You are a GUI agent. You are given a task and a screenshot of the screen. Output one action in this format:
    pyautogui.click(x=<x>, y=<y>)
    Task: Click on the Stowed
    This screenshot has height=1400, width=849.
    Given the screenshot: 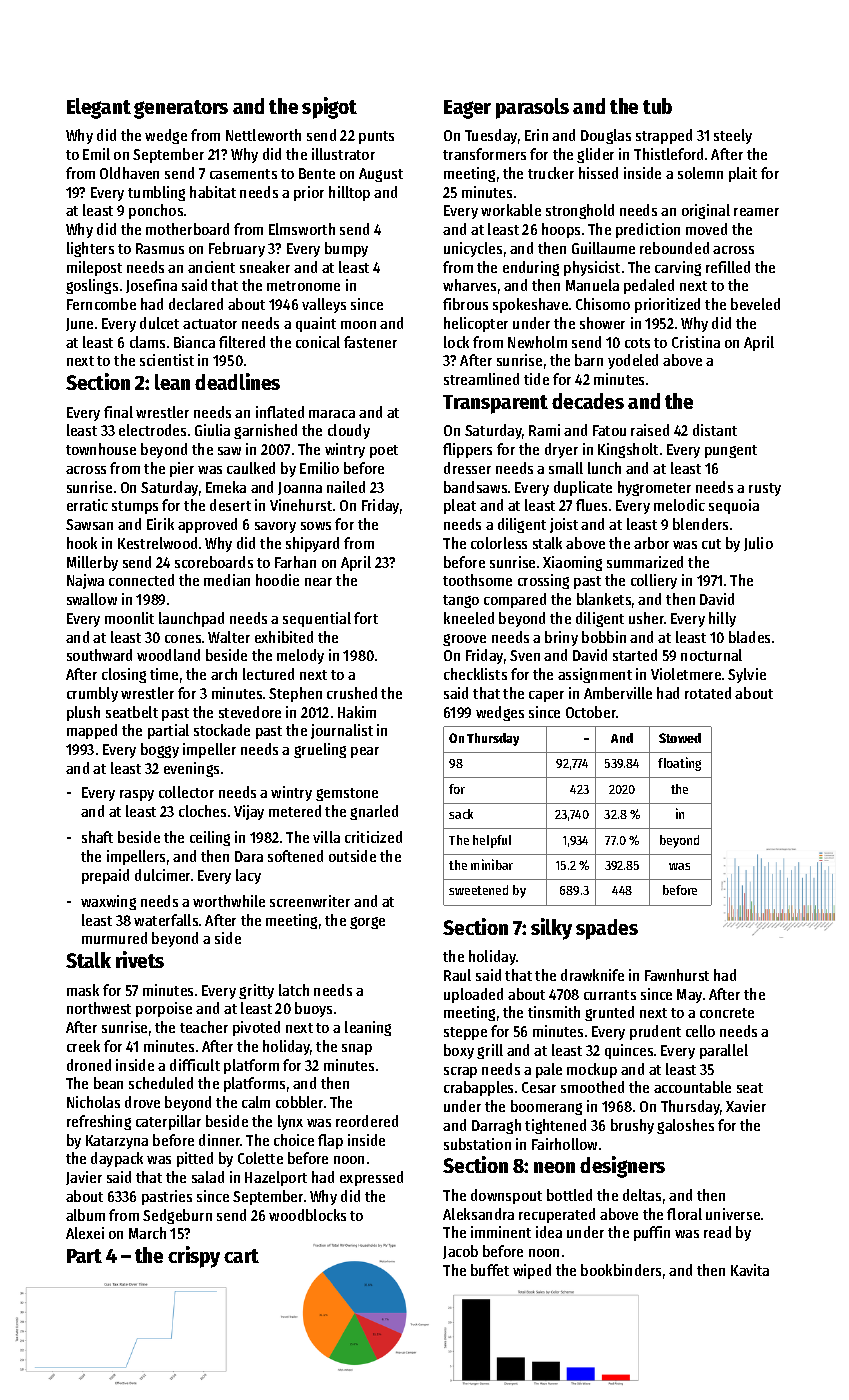 What is the action you would take?
    pyautogui.click(x=680, y=738)
